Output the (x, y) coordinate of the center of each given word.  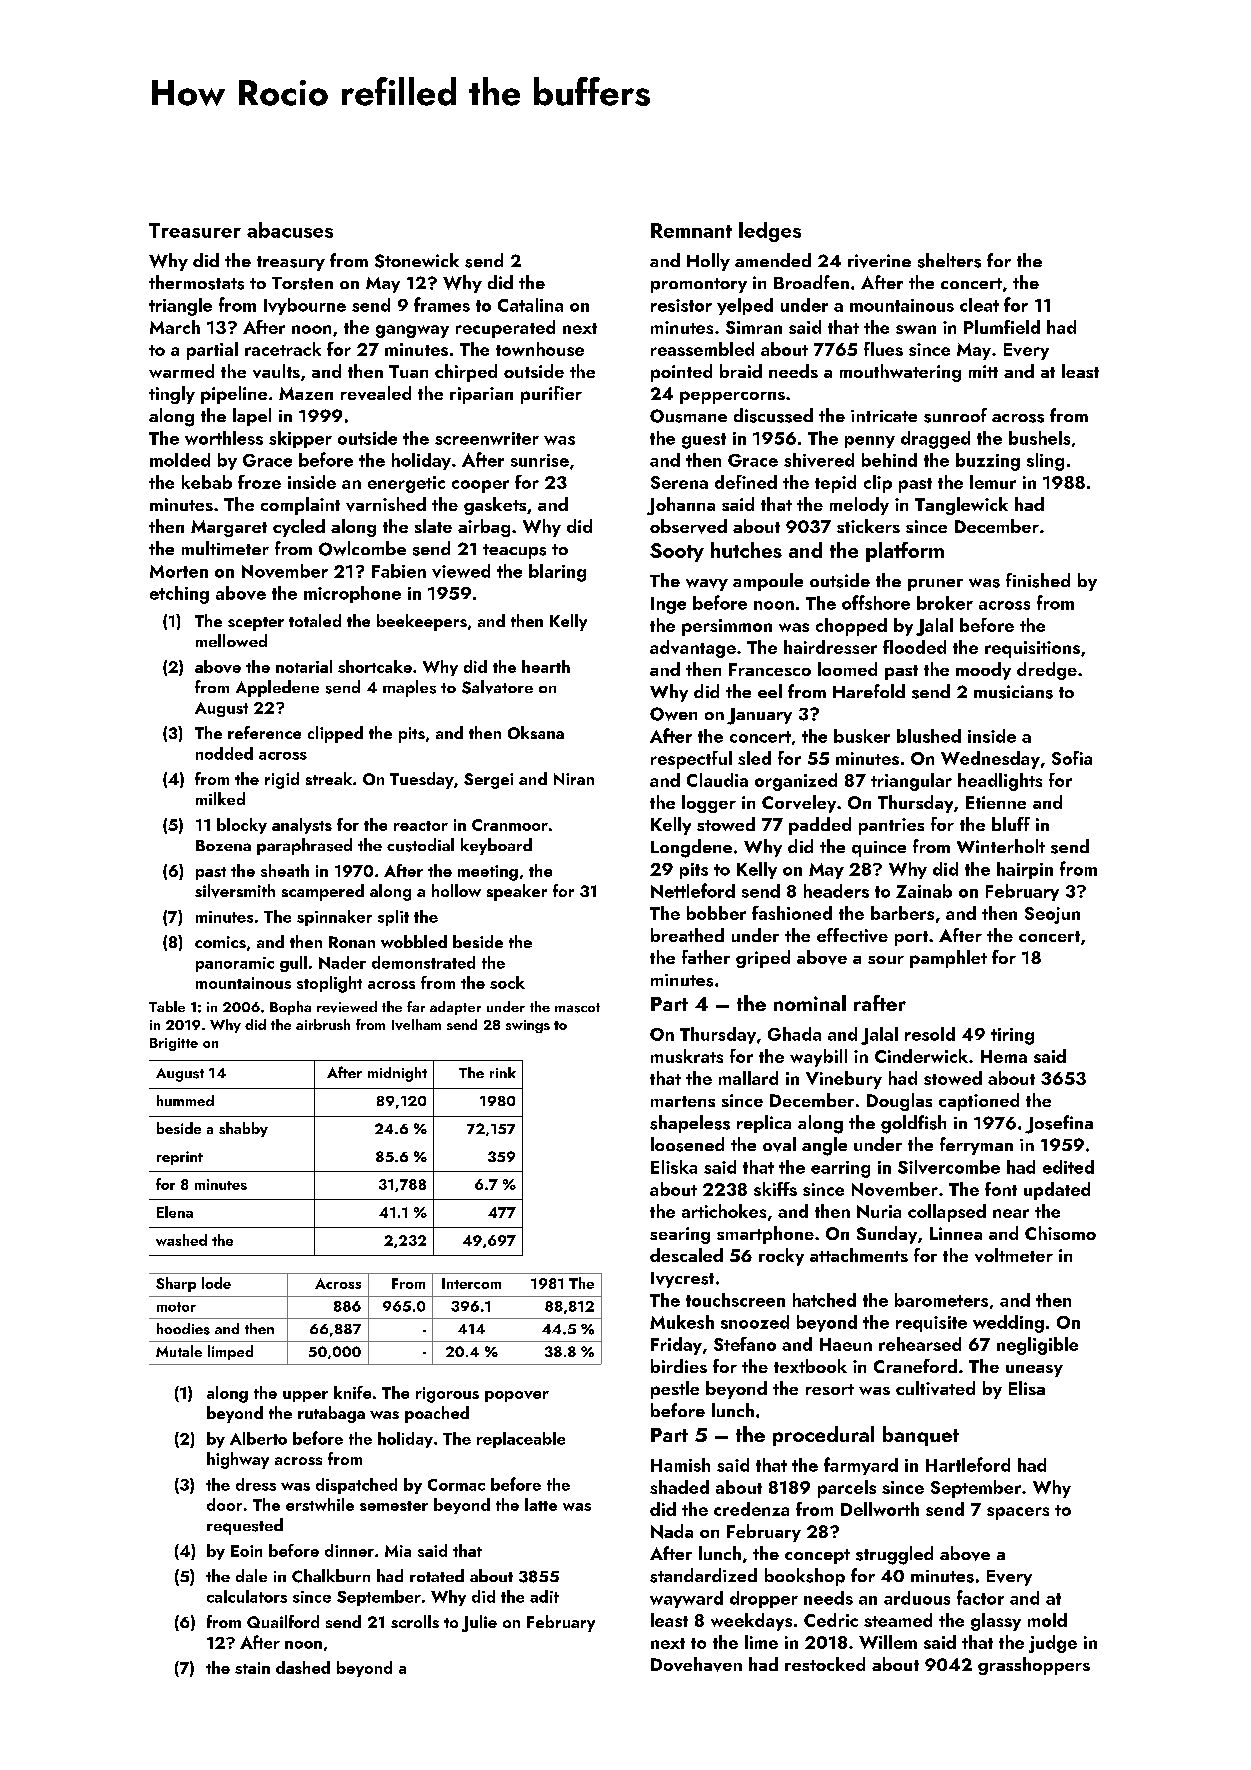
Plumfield (1002, 327)
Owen (673, 714)
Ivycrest (682, 1280)
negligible (1037, 1346)
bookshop (805, 1577)
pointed (681, 373)
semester (394, 1506)
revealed (376, 393)
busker (862, 736)
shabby (243, 1129)
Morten (179, 571)
